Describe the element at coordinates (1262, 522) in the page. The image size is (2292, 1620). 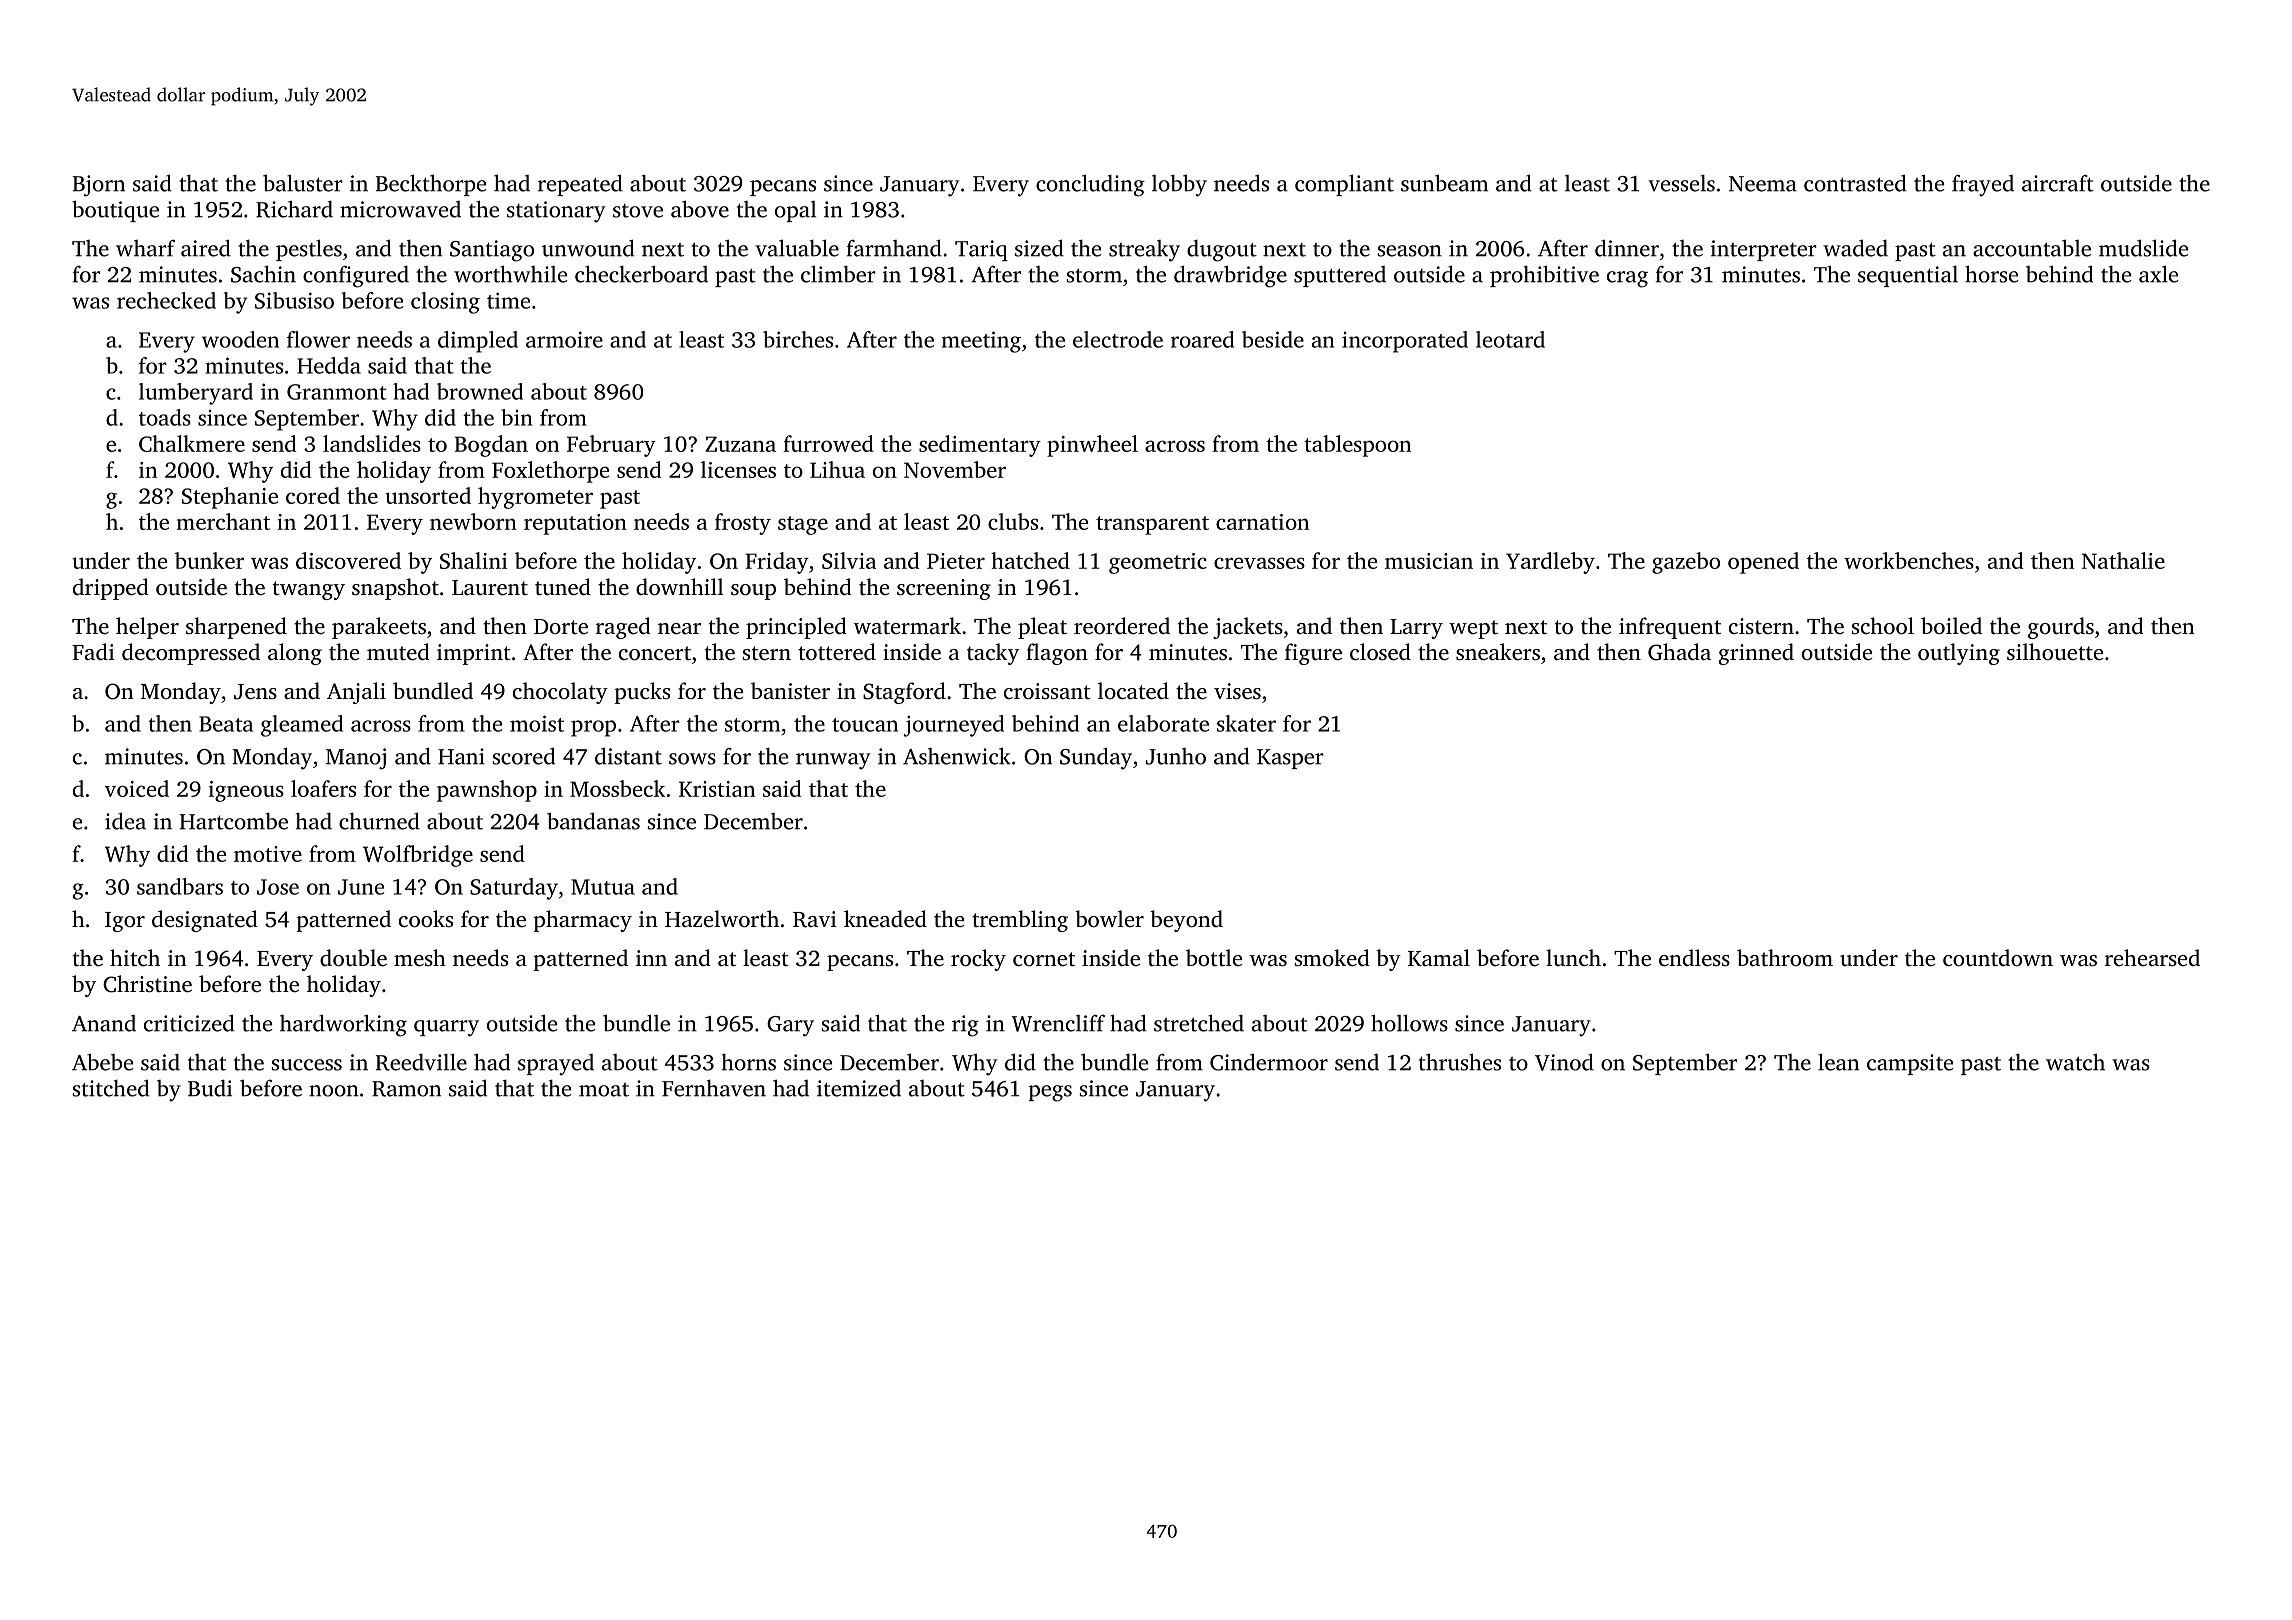
I see `carnation` at that location.
